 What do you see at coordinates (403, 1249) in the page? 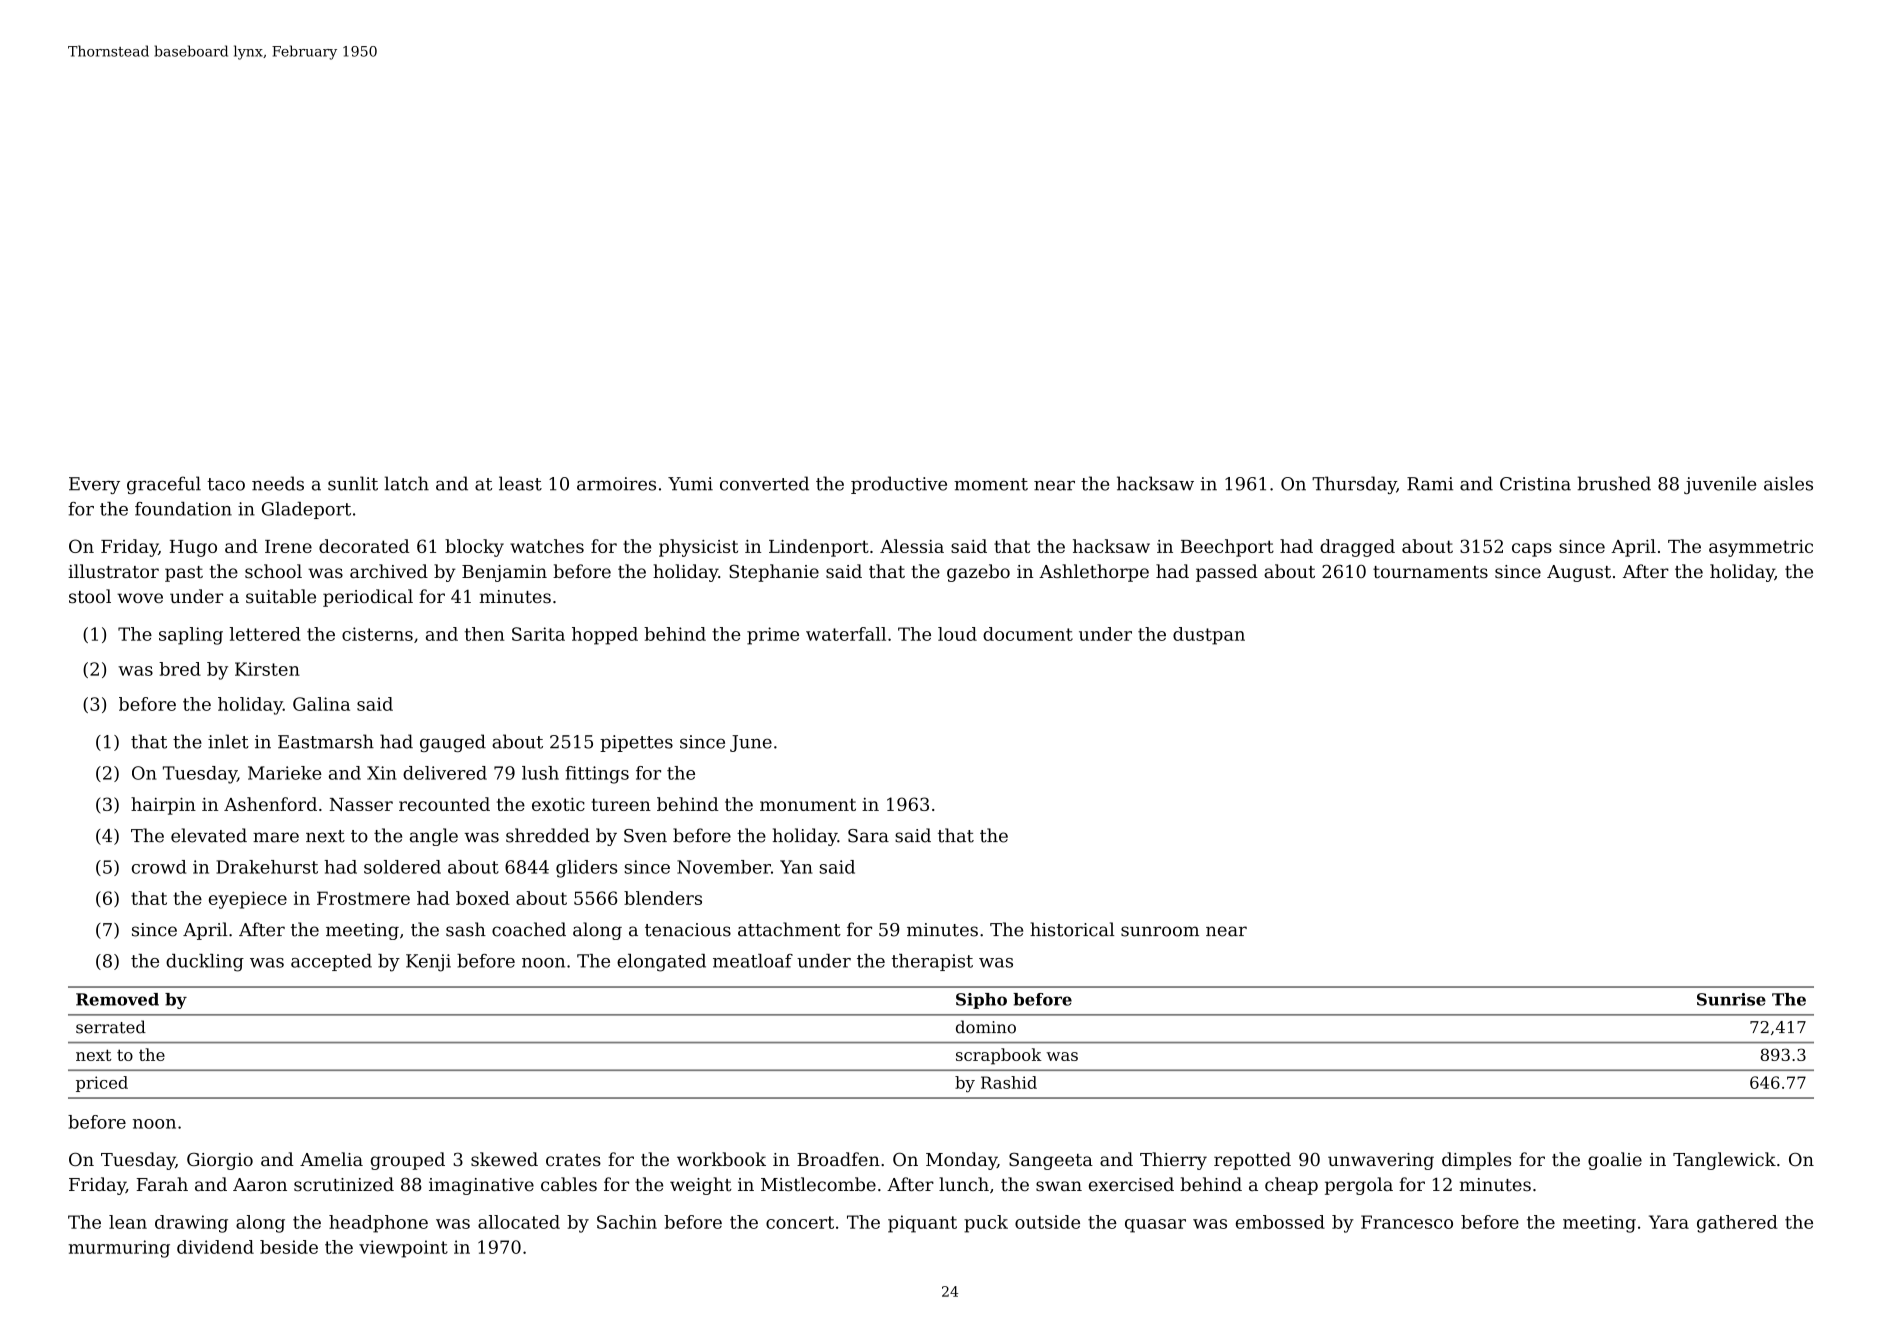
I see `viewpoint` at bounding box center [403, 1249].
